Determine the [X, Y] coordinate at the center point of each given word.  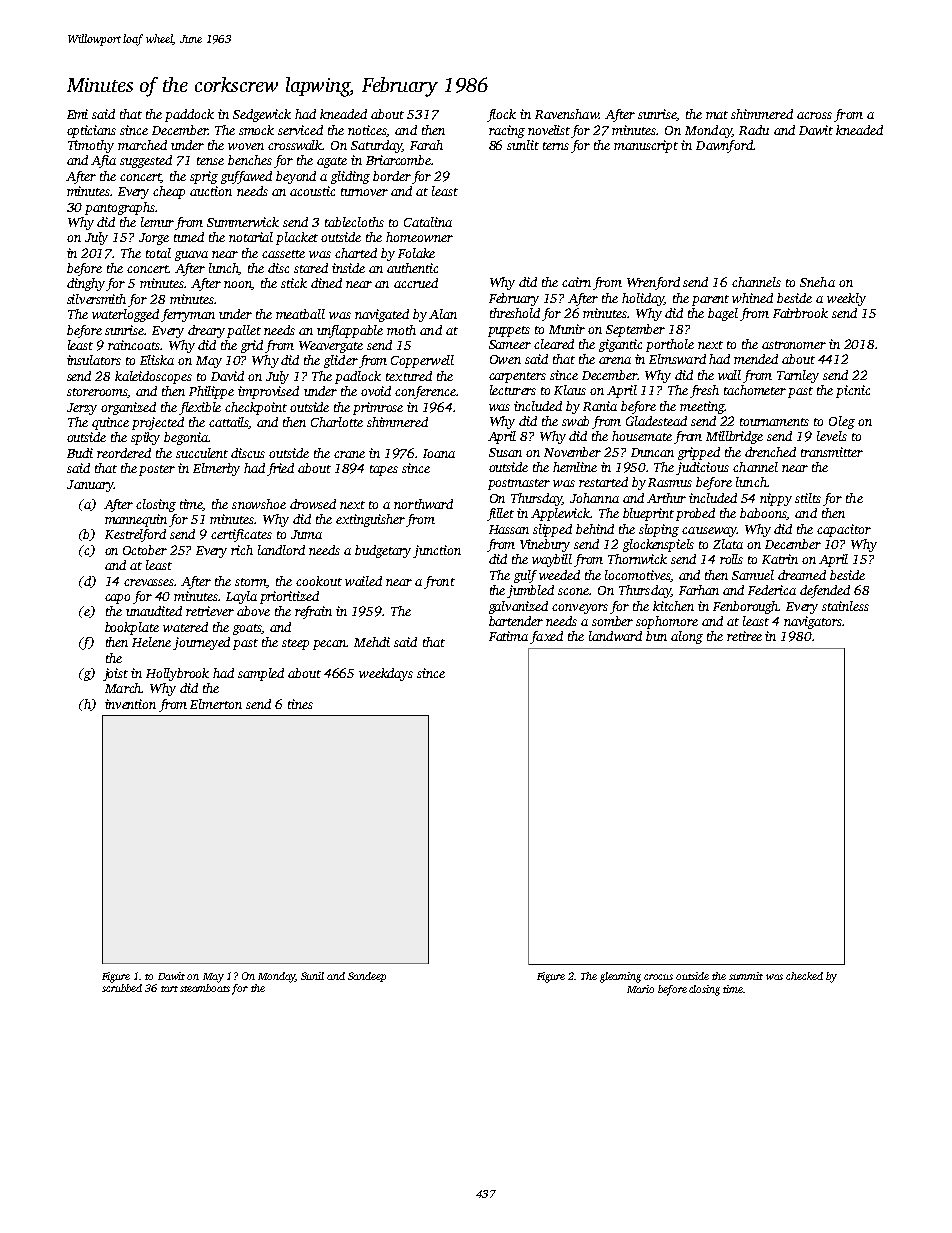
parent [710, 300]
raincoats [134, 345]
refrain [313, 612]
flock [501, 115]
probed [695, 514]
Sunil [312, 976]
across [814, 115]
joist [115, 674]
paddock [189, 115]
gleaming [620, 977]
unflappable [350, 331]
